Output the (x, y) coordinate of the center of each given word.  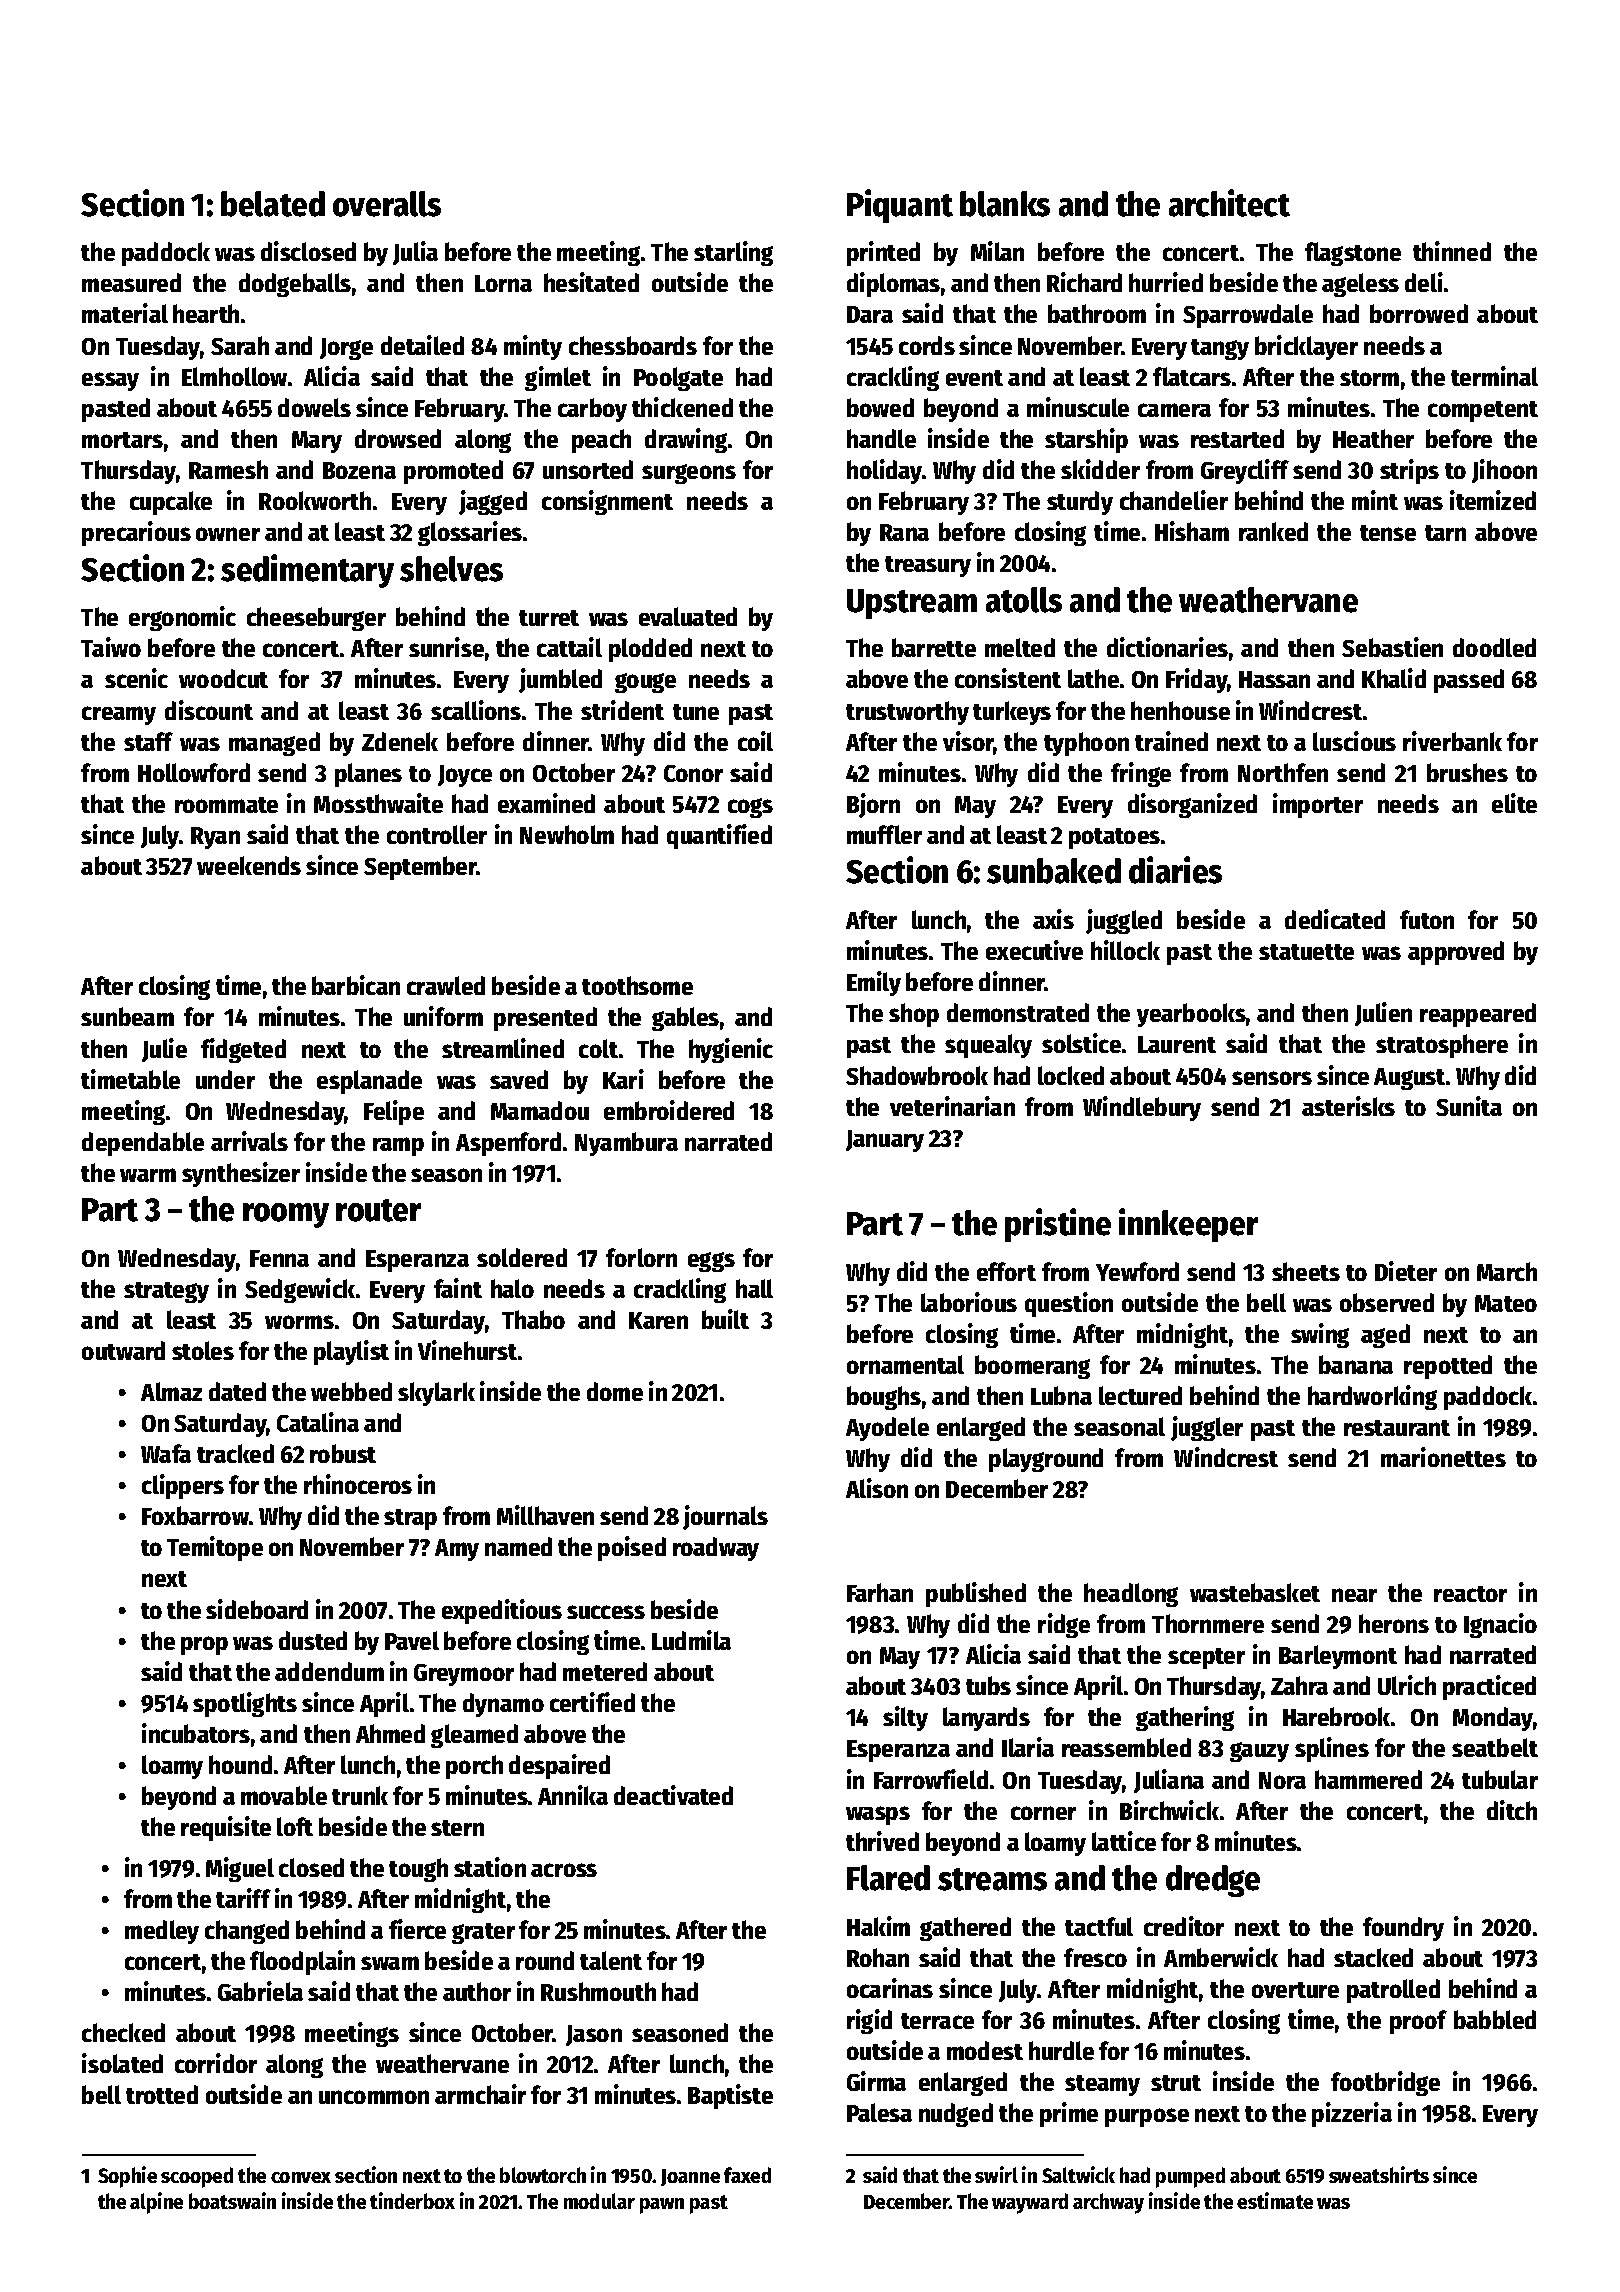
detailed (422, 345)
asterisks (1348, 1106)
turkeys (1012, 713)
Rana (904, 532)
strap (410, 1519)
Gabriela (260, 1991)
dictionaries (1167, 647)
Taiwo (111, 647)
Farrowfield (931, 1779)
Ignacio (1500, 1625)
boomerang (1032, 1367)
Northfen (1283, 772)
